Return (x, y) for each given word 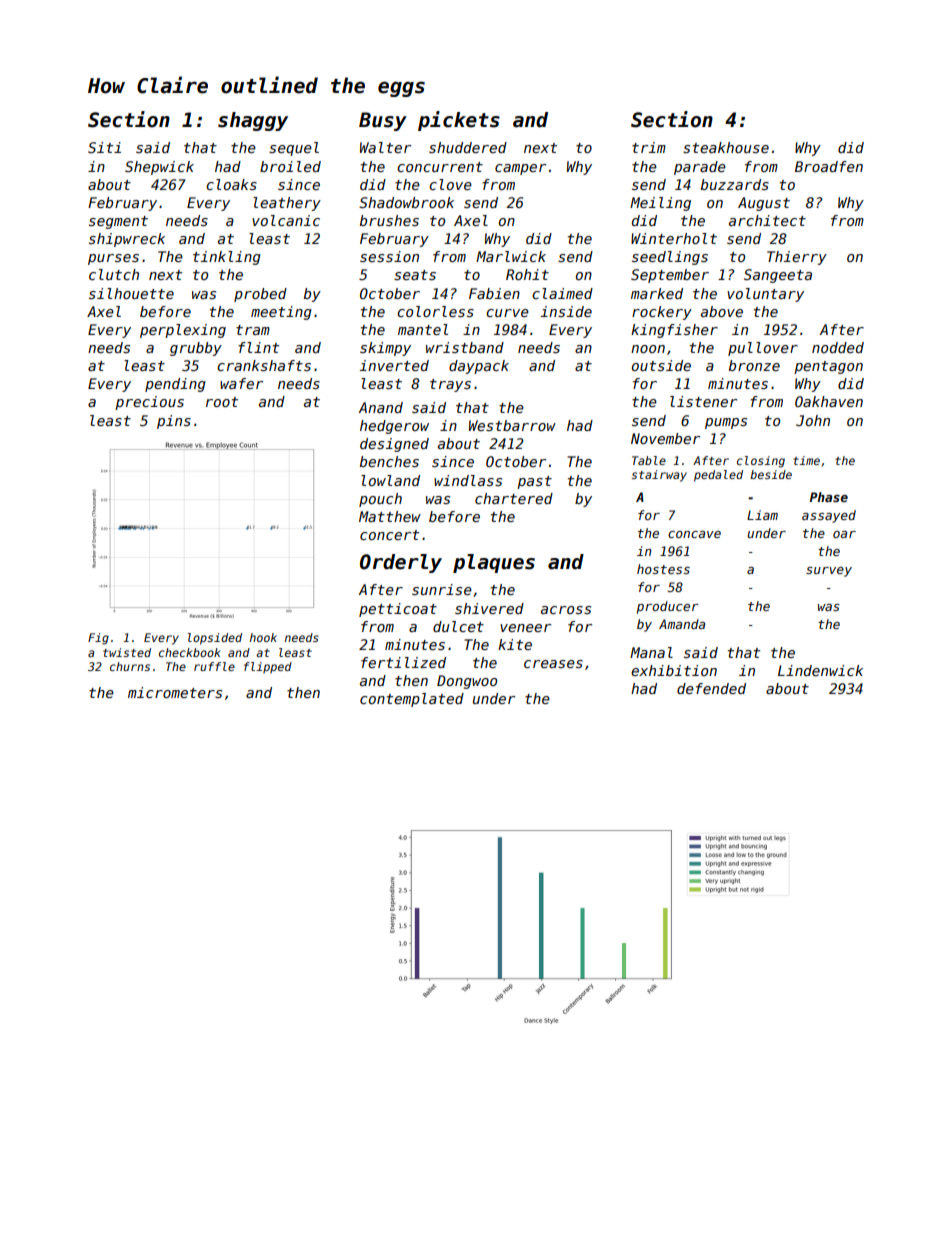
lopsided (215, 639)
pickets (459, 121)
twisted (127, 652)
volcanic (286, 220)
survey (829, 572)
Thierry (797, 258)
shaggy (253, 121)
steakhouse (726, 147)
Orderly (401, 563)
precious (149, 403)
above (722, 311)
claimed (562, 293)
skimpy (385, 349)
